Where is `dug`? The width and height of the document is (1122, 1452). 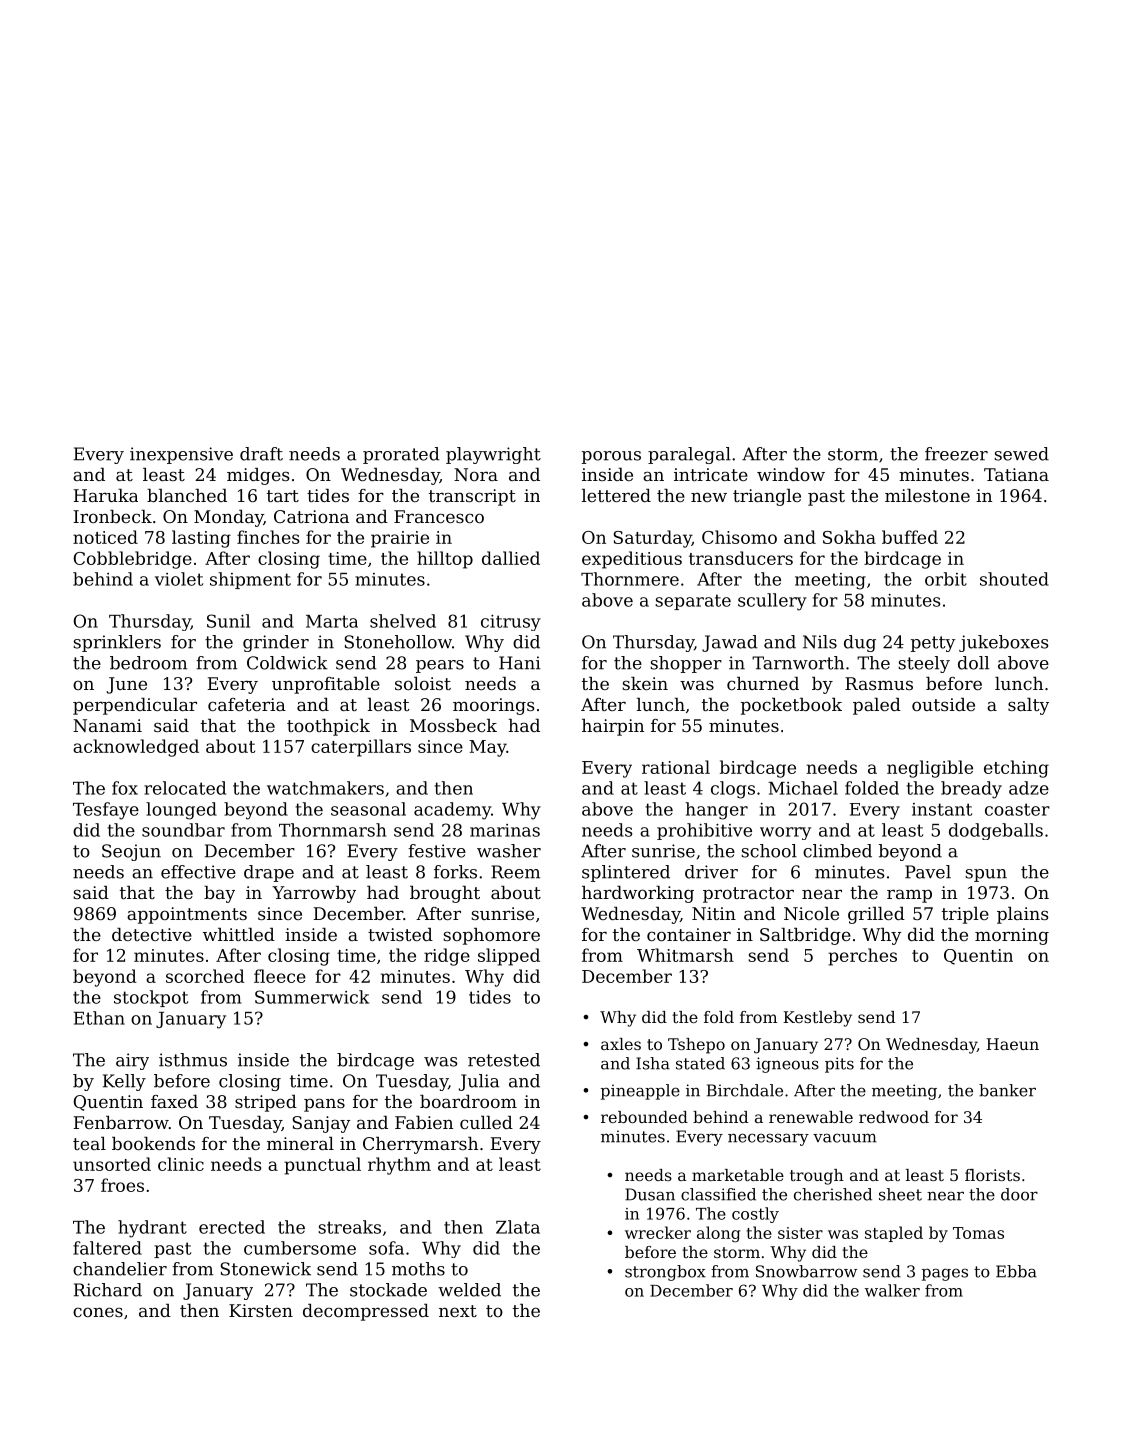
dug is located at coordinates (860, 643).
